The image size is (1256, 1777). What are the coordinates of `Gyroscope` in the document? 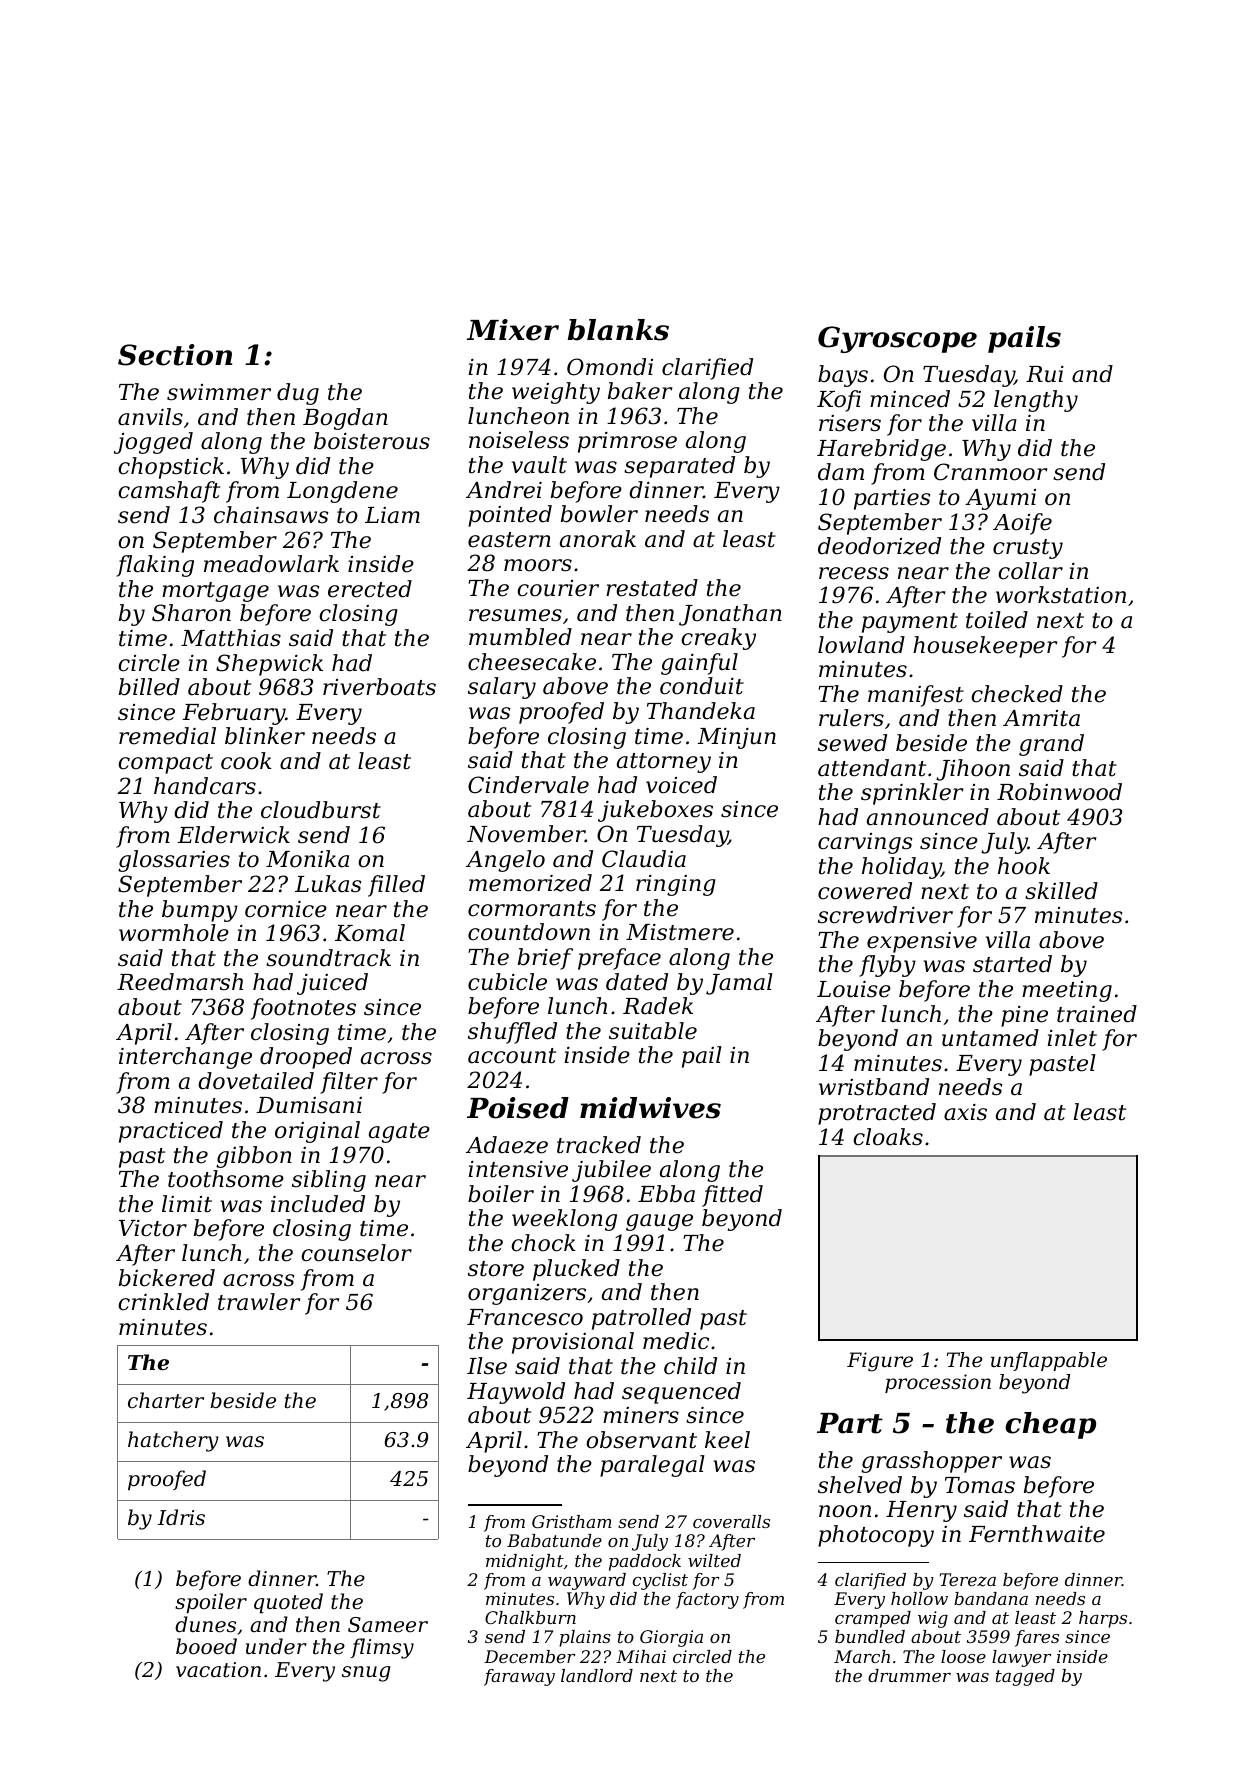 It's located at (897, 339).
